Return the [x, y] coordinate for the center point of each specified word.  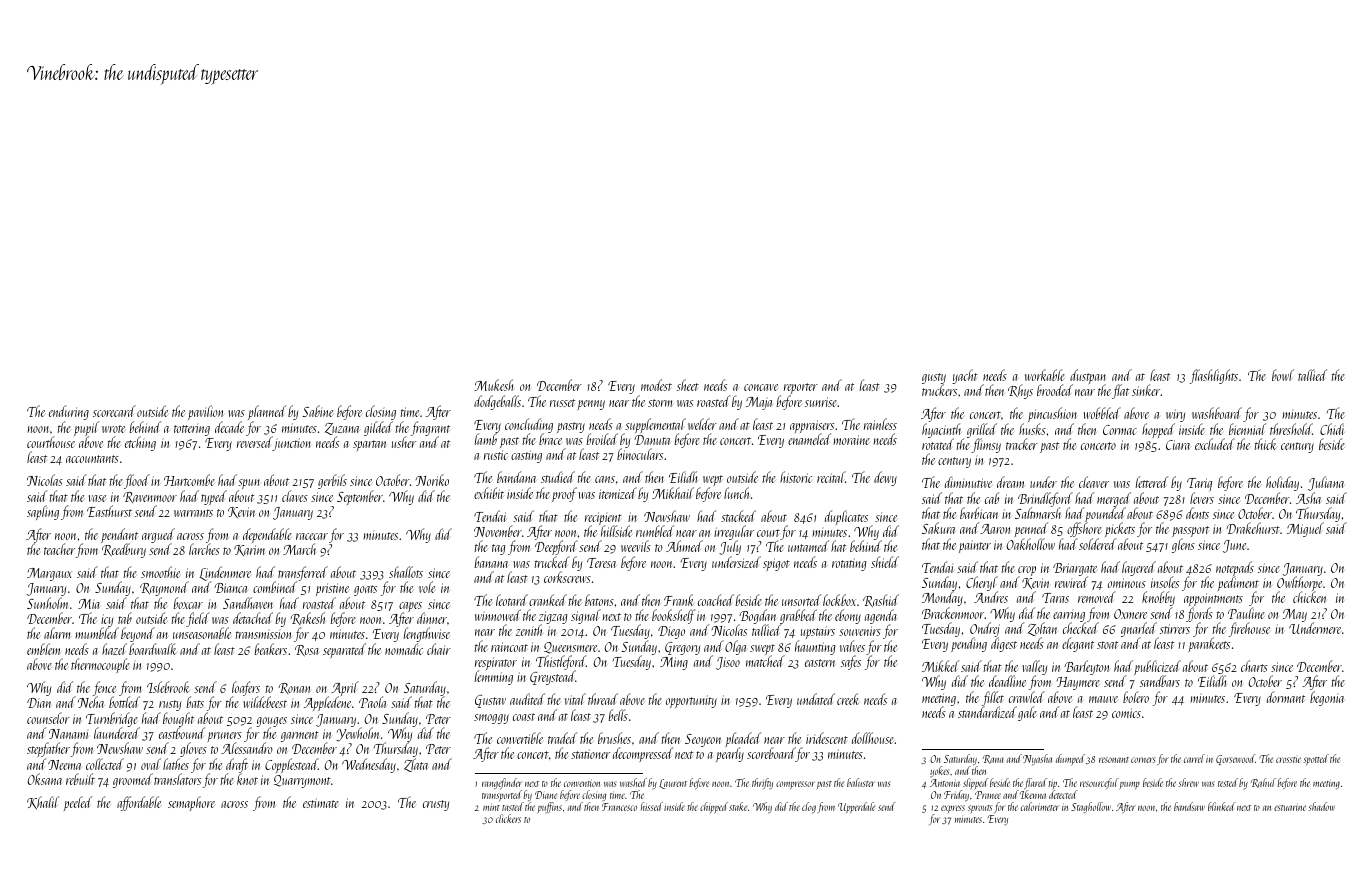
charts [1254, 666]
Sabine [317, 411]
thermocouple [100, 665]
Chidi [1332, 429]
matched [765, 661]
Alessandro [247, 748]
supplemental [655, 426]
